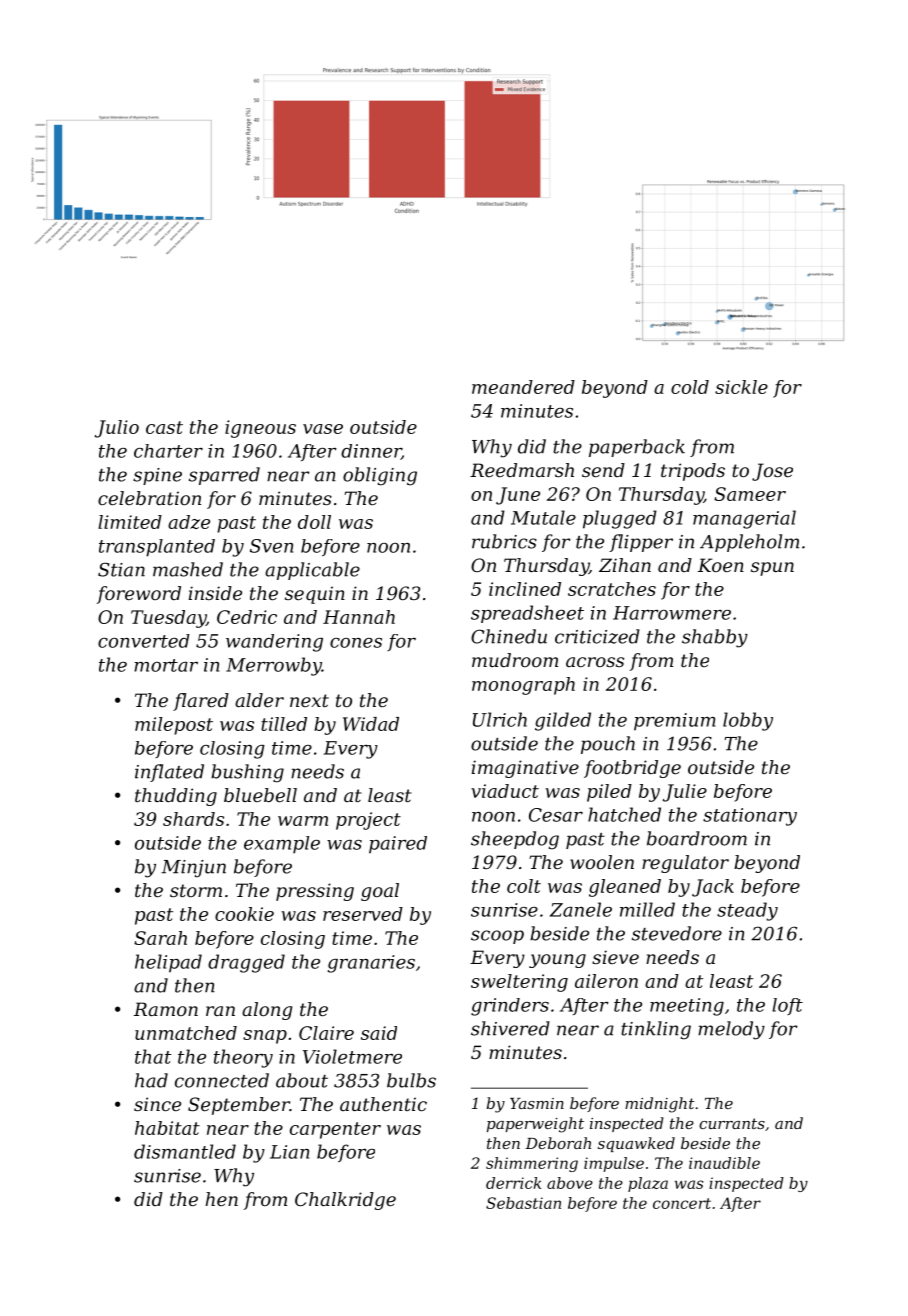 Image resolution: width=908 pixels, height=1316 pixels. Describe the element at coordinates (687, 1007) in the document. I see `meeting` at that location.
